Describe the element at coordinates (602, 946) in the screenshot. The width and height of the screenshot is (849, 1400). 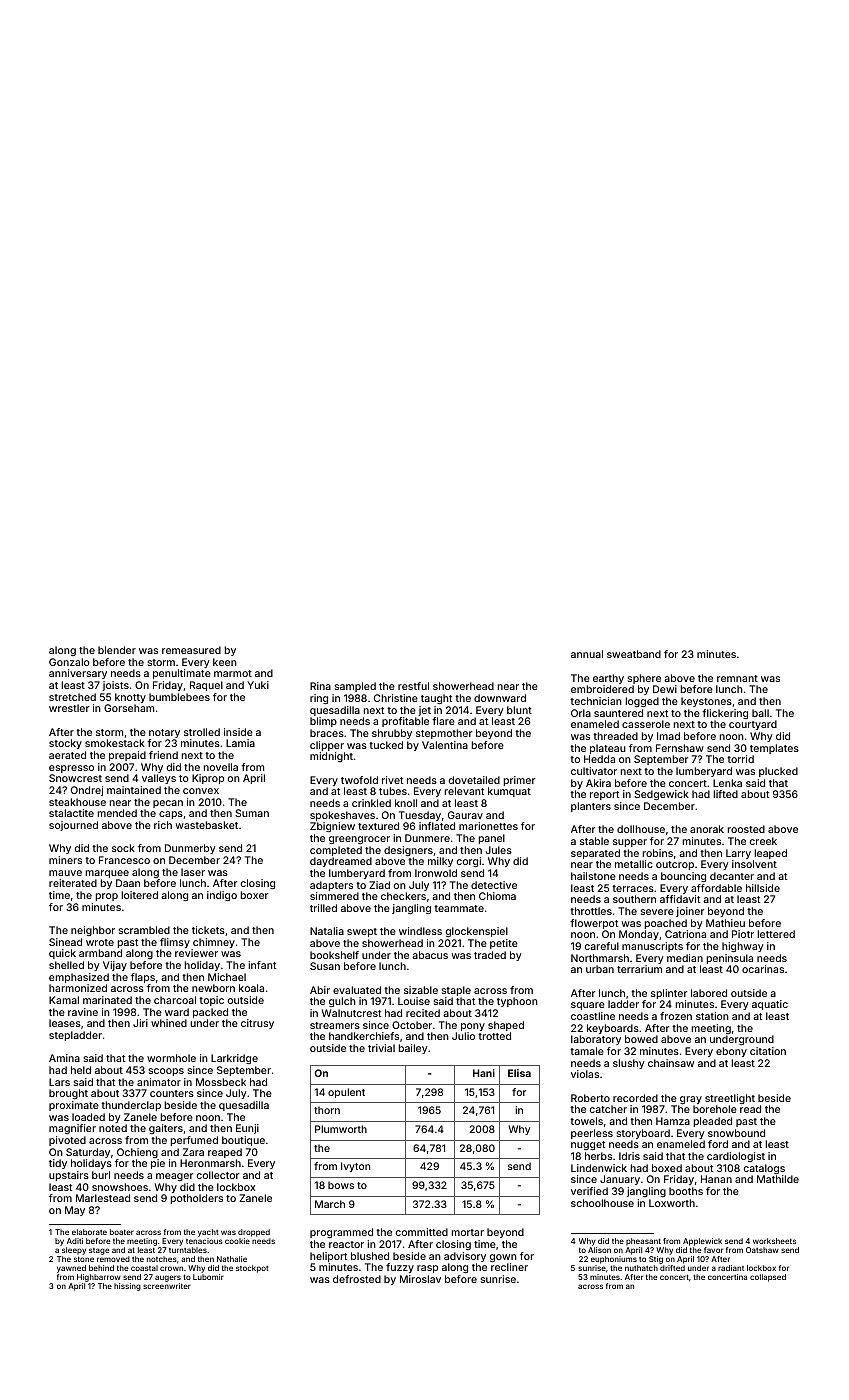
I see `careful` at that location.
